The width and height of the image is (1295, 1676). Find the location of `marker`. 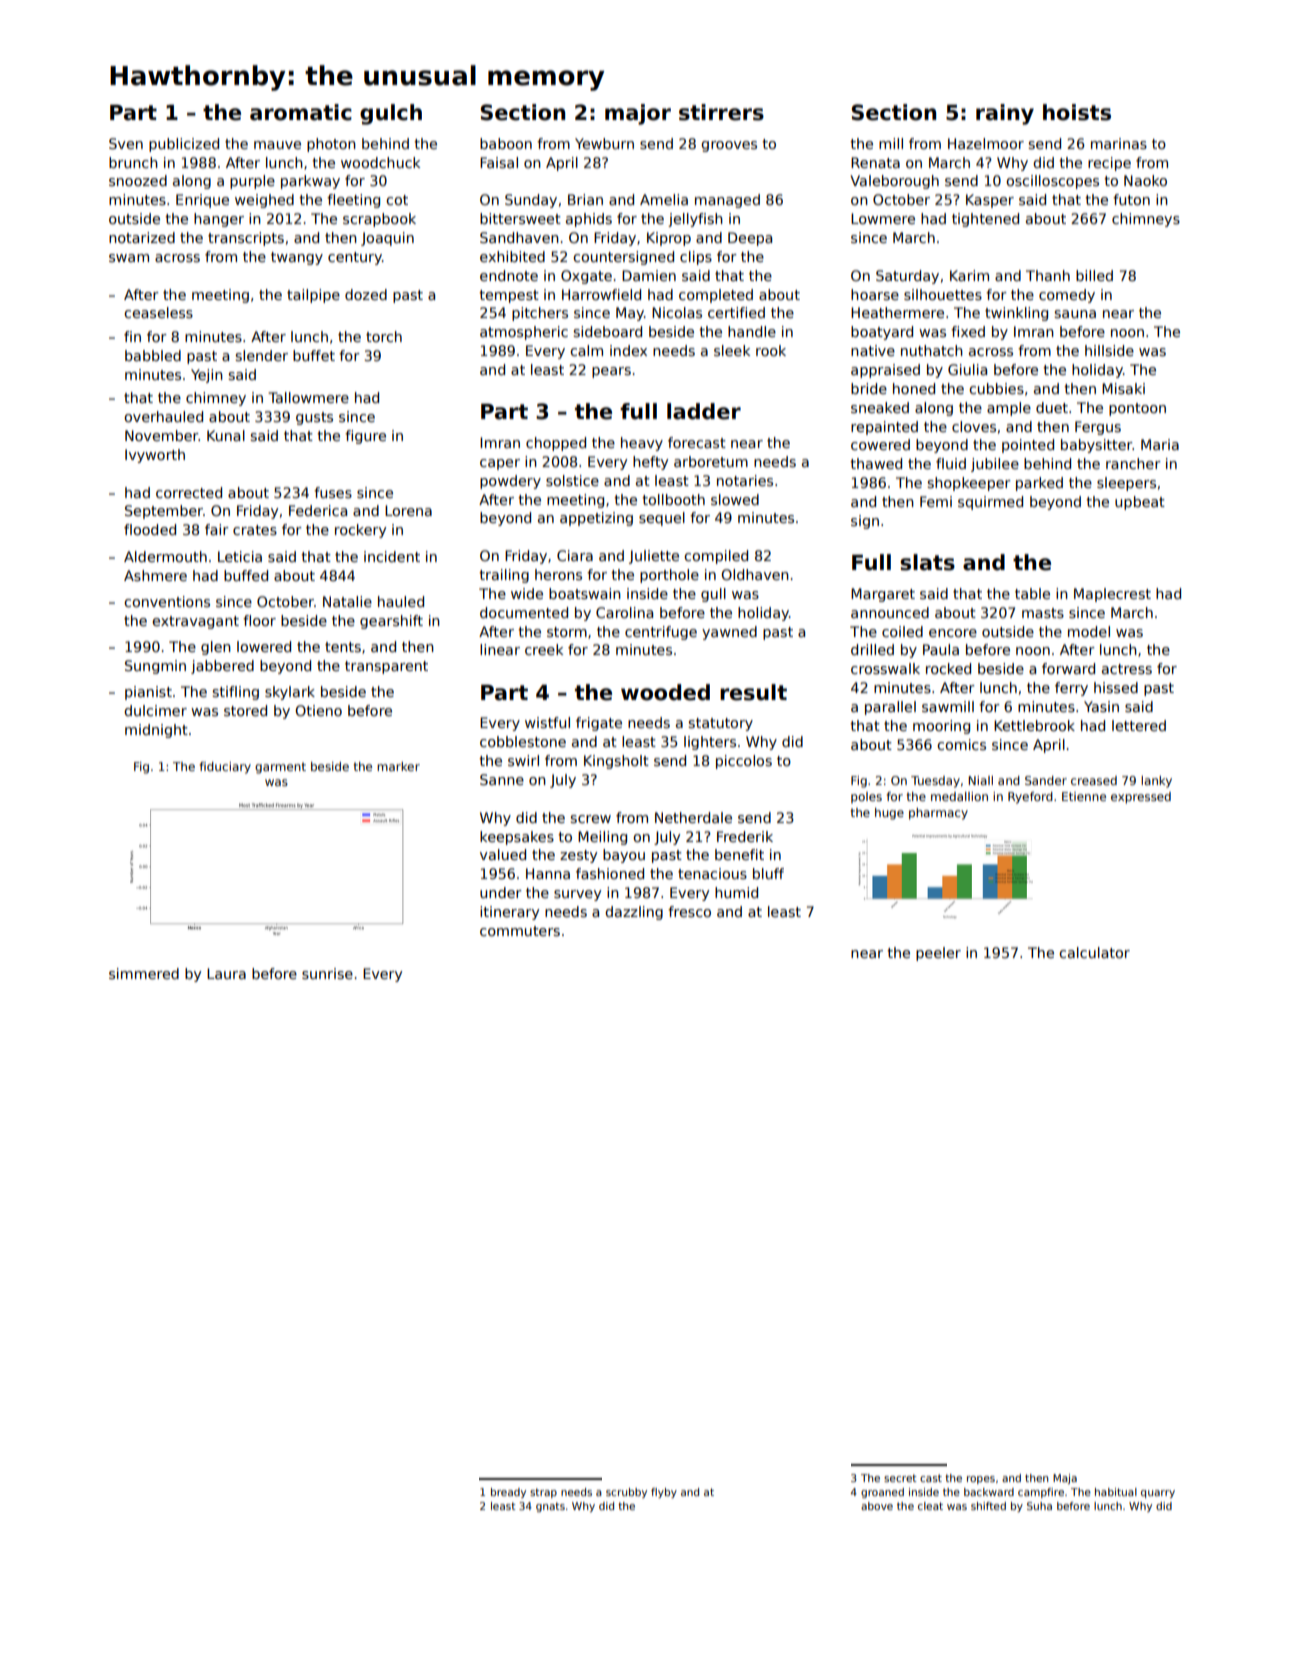

marker is located at coordinates (398, 766).
